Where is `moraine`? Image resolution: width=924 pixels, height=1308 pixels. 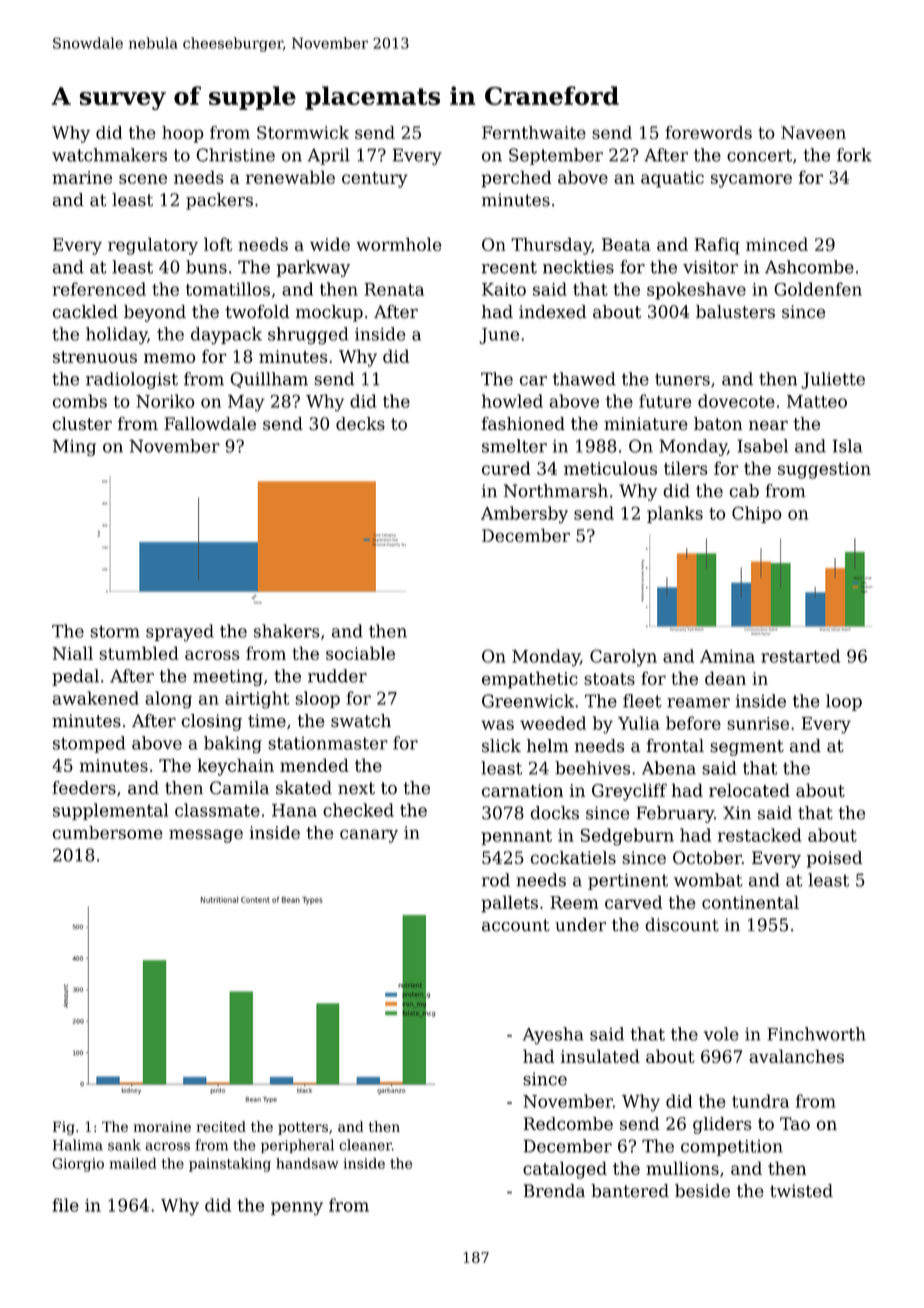
moraine is located at coordinates (162, 1126).
